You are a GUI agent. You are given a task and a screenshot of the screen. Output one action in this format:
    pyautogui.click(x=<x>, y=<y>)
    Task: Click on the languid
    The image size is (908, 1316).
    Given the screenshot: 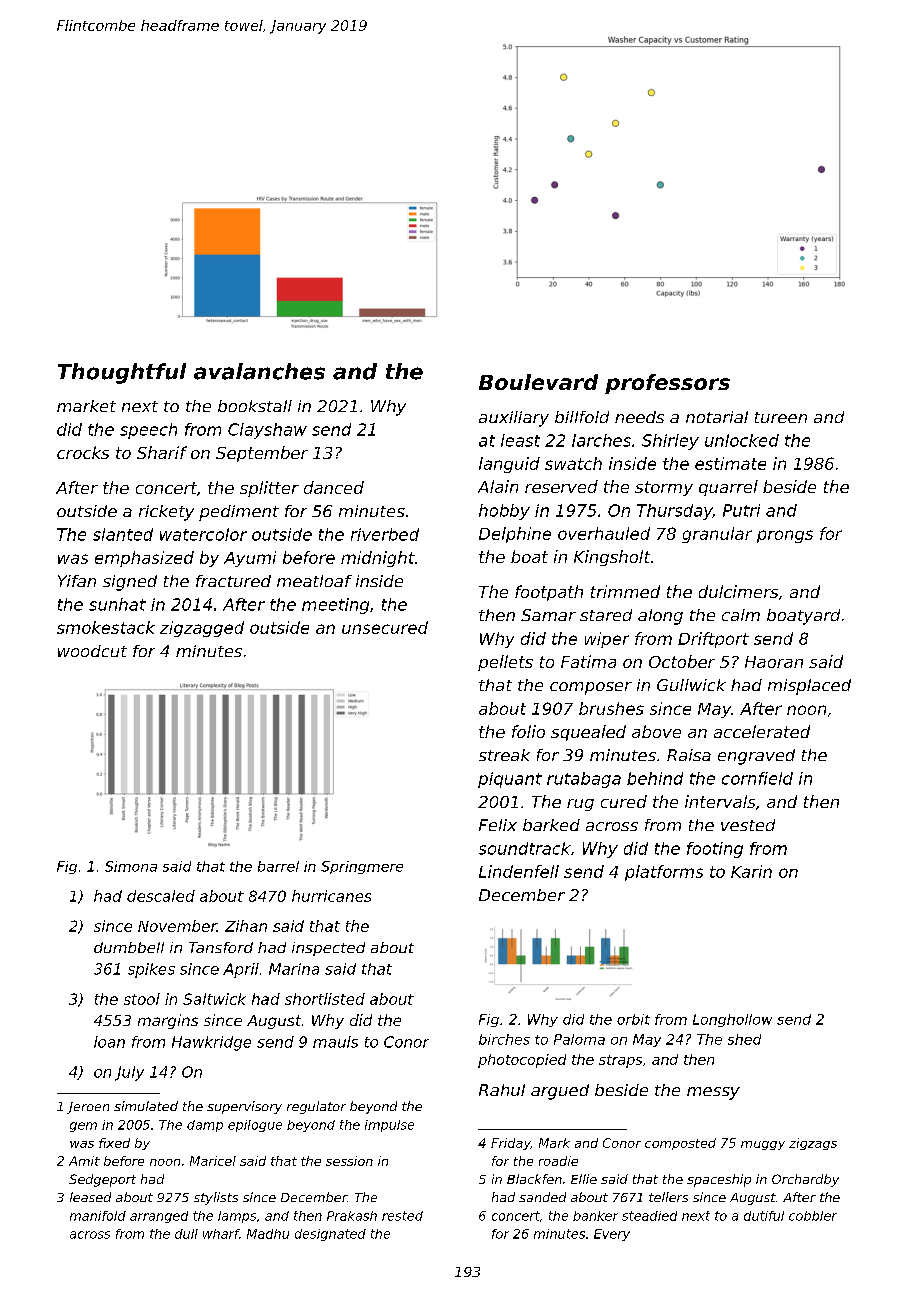 What is the action you would take?
    pyautogui.click(x=509, y=465)
